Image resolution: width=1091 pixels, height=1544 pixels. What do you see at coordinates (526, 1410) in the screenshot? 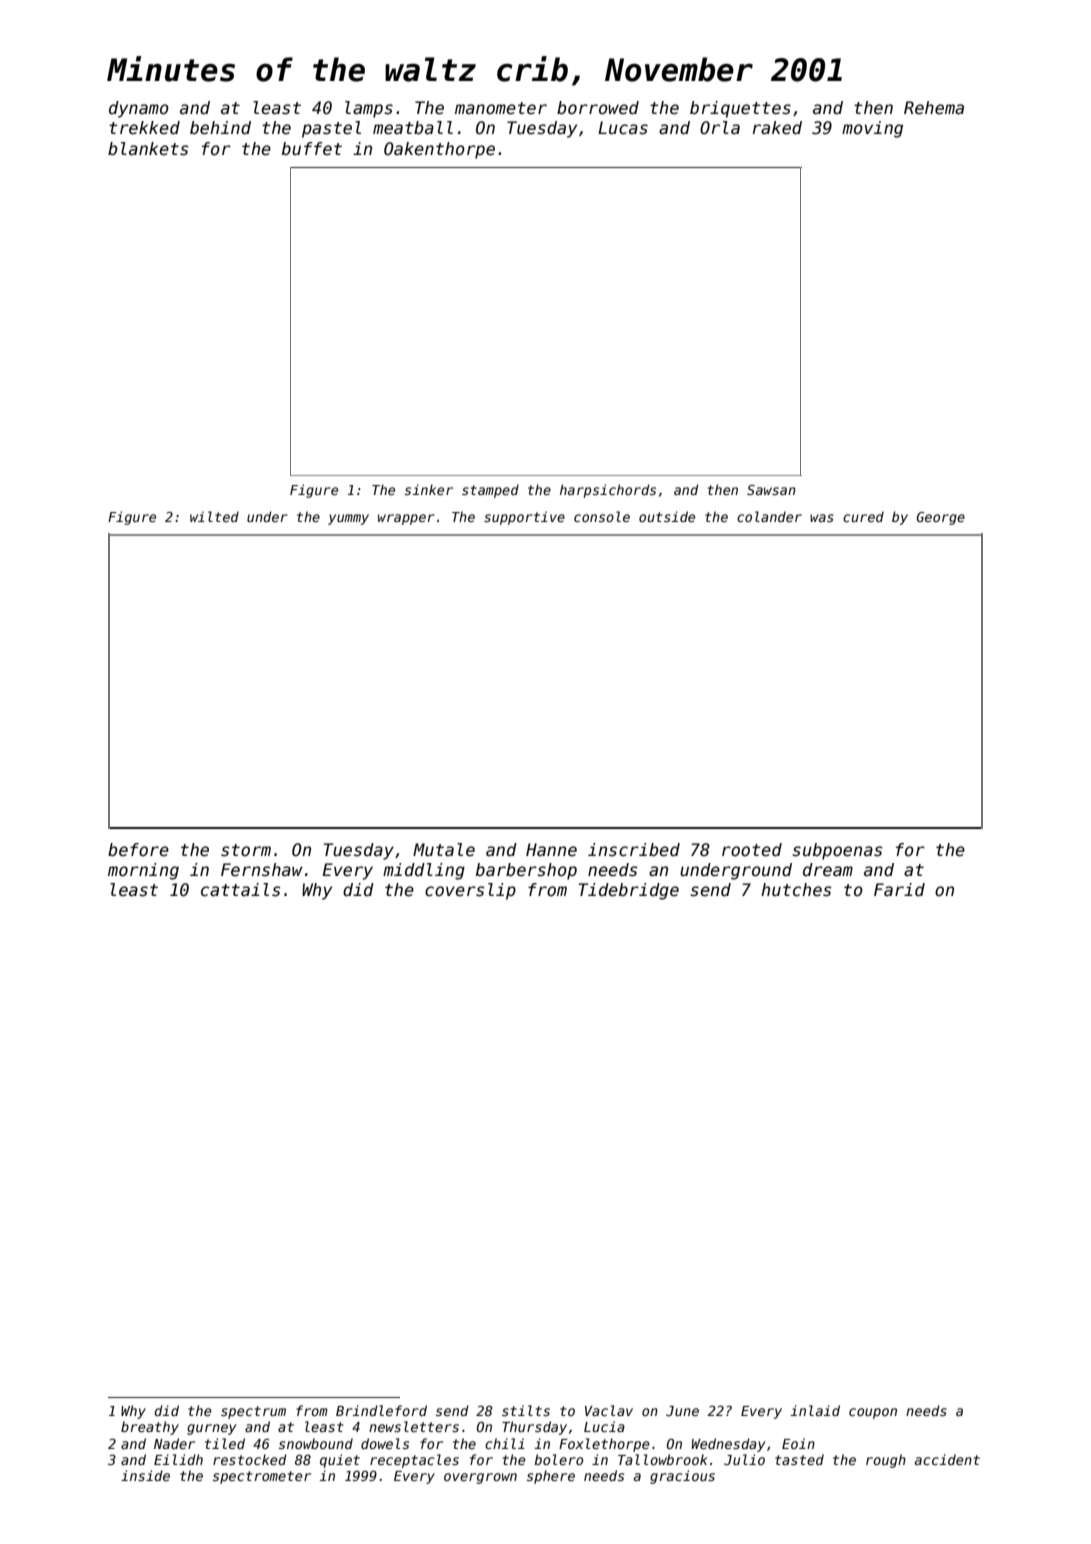
I see `stilts` at bounding box center [526, 1410].
